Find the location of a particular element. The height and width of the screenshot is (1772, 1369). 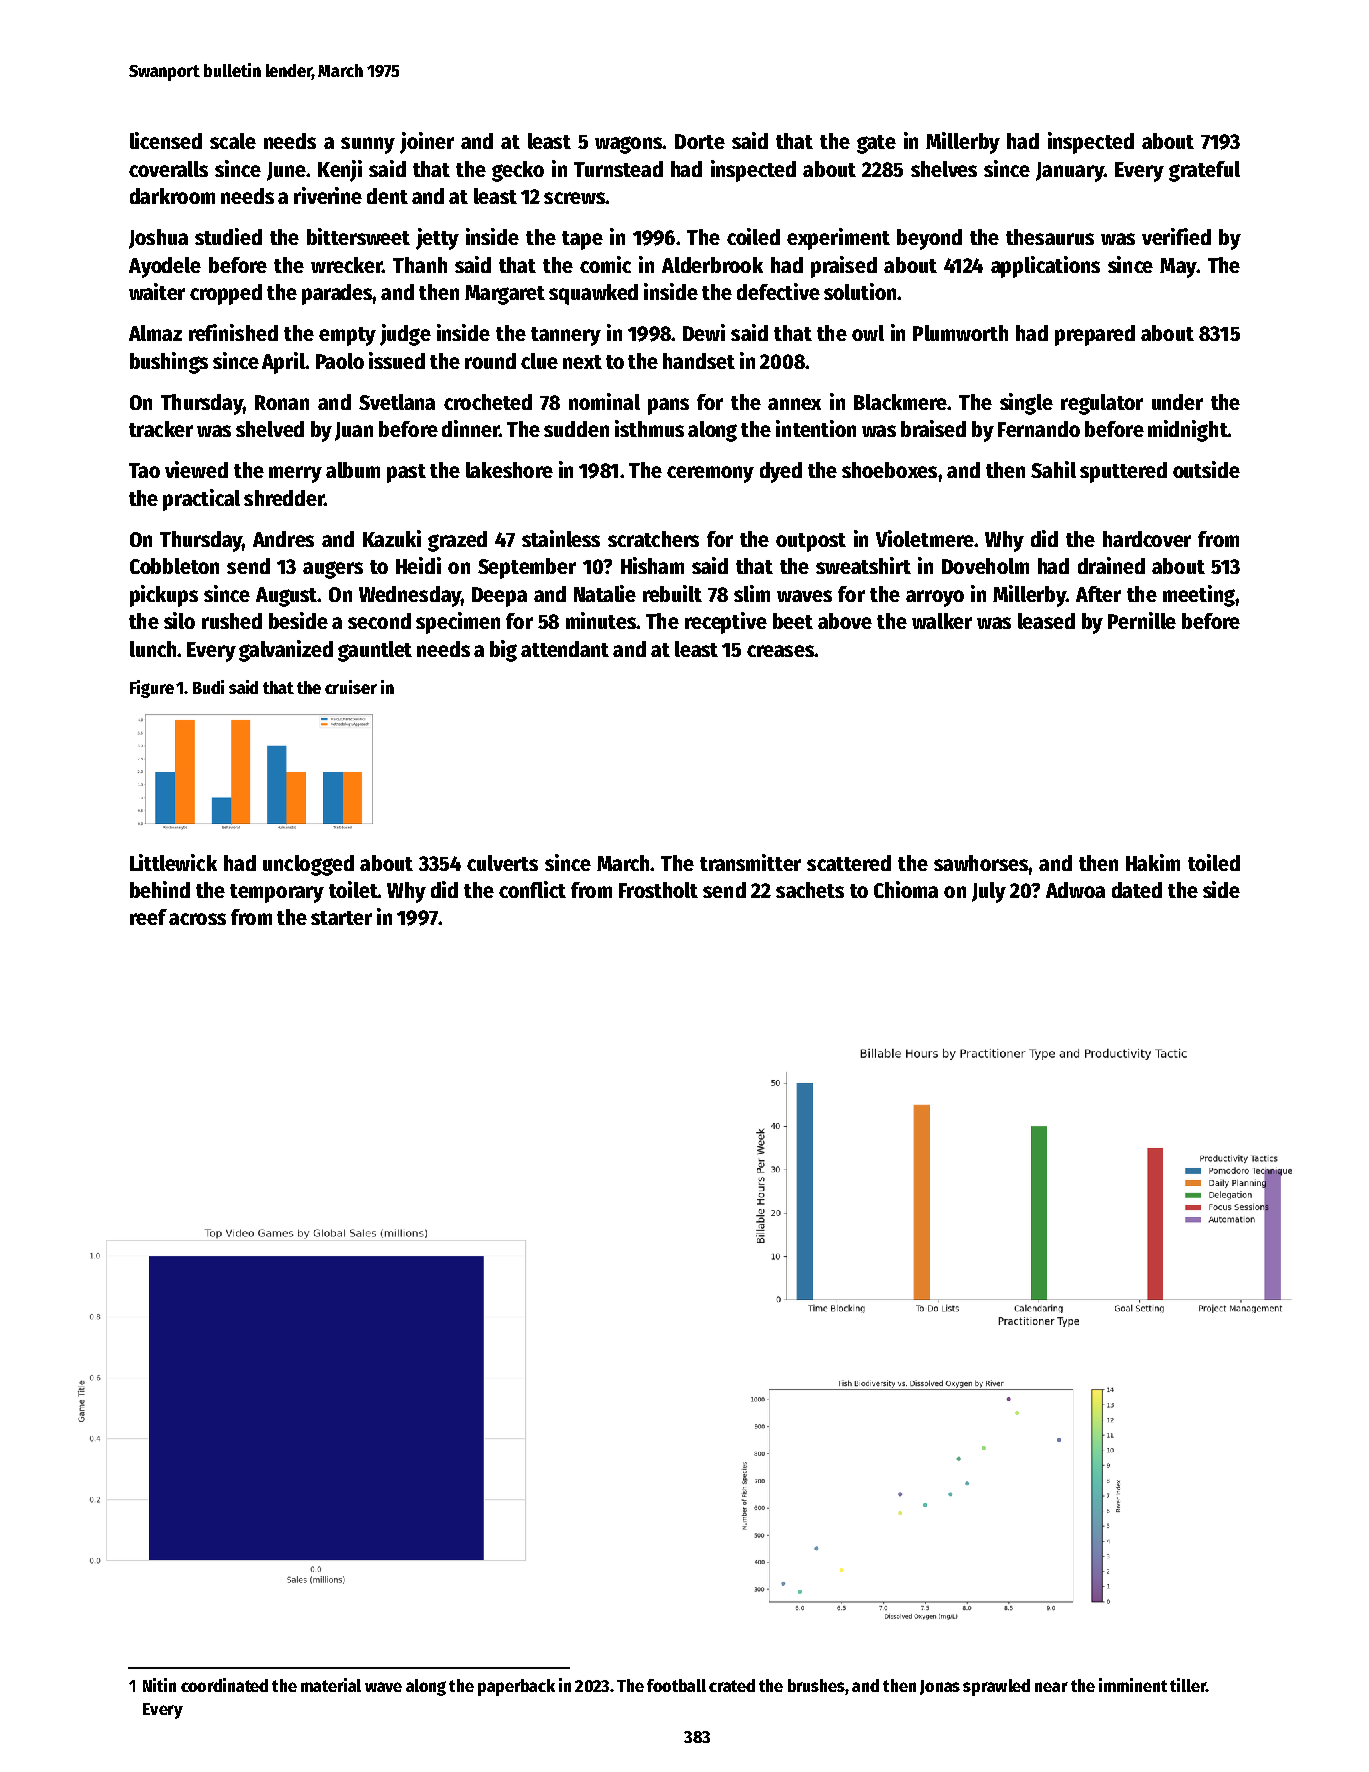

licensed is located at coordinates (166, 140).
